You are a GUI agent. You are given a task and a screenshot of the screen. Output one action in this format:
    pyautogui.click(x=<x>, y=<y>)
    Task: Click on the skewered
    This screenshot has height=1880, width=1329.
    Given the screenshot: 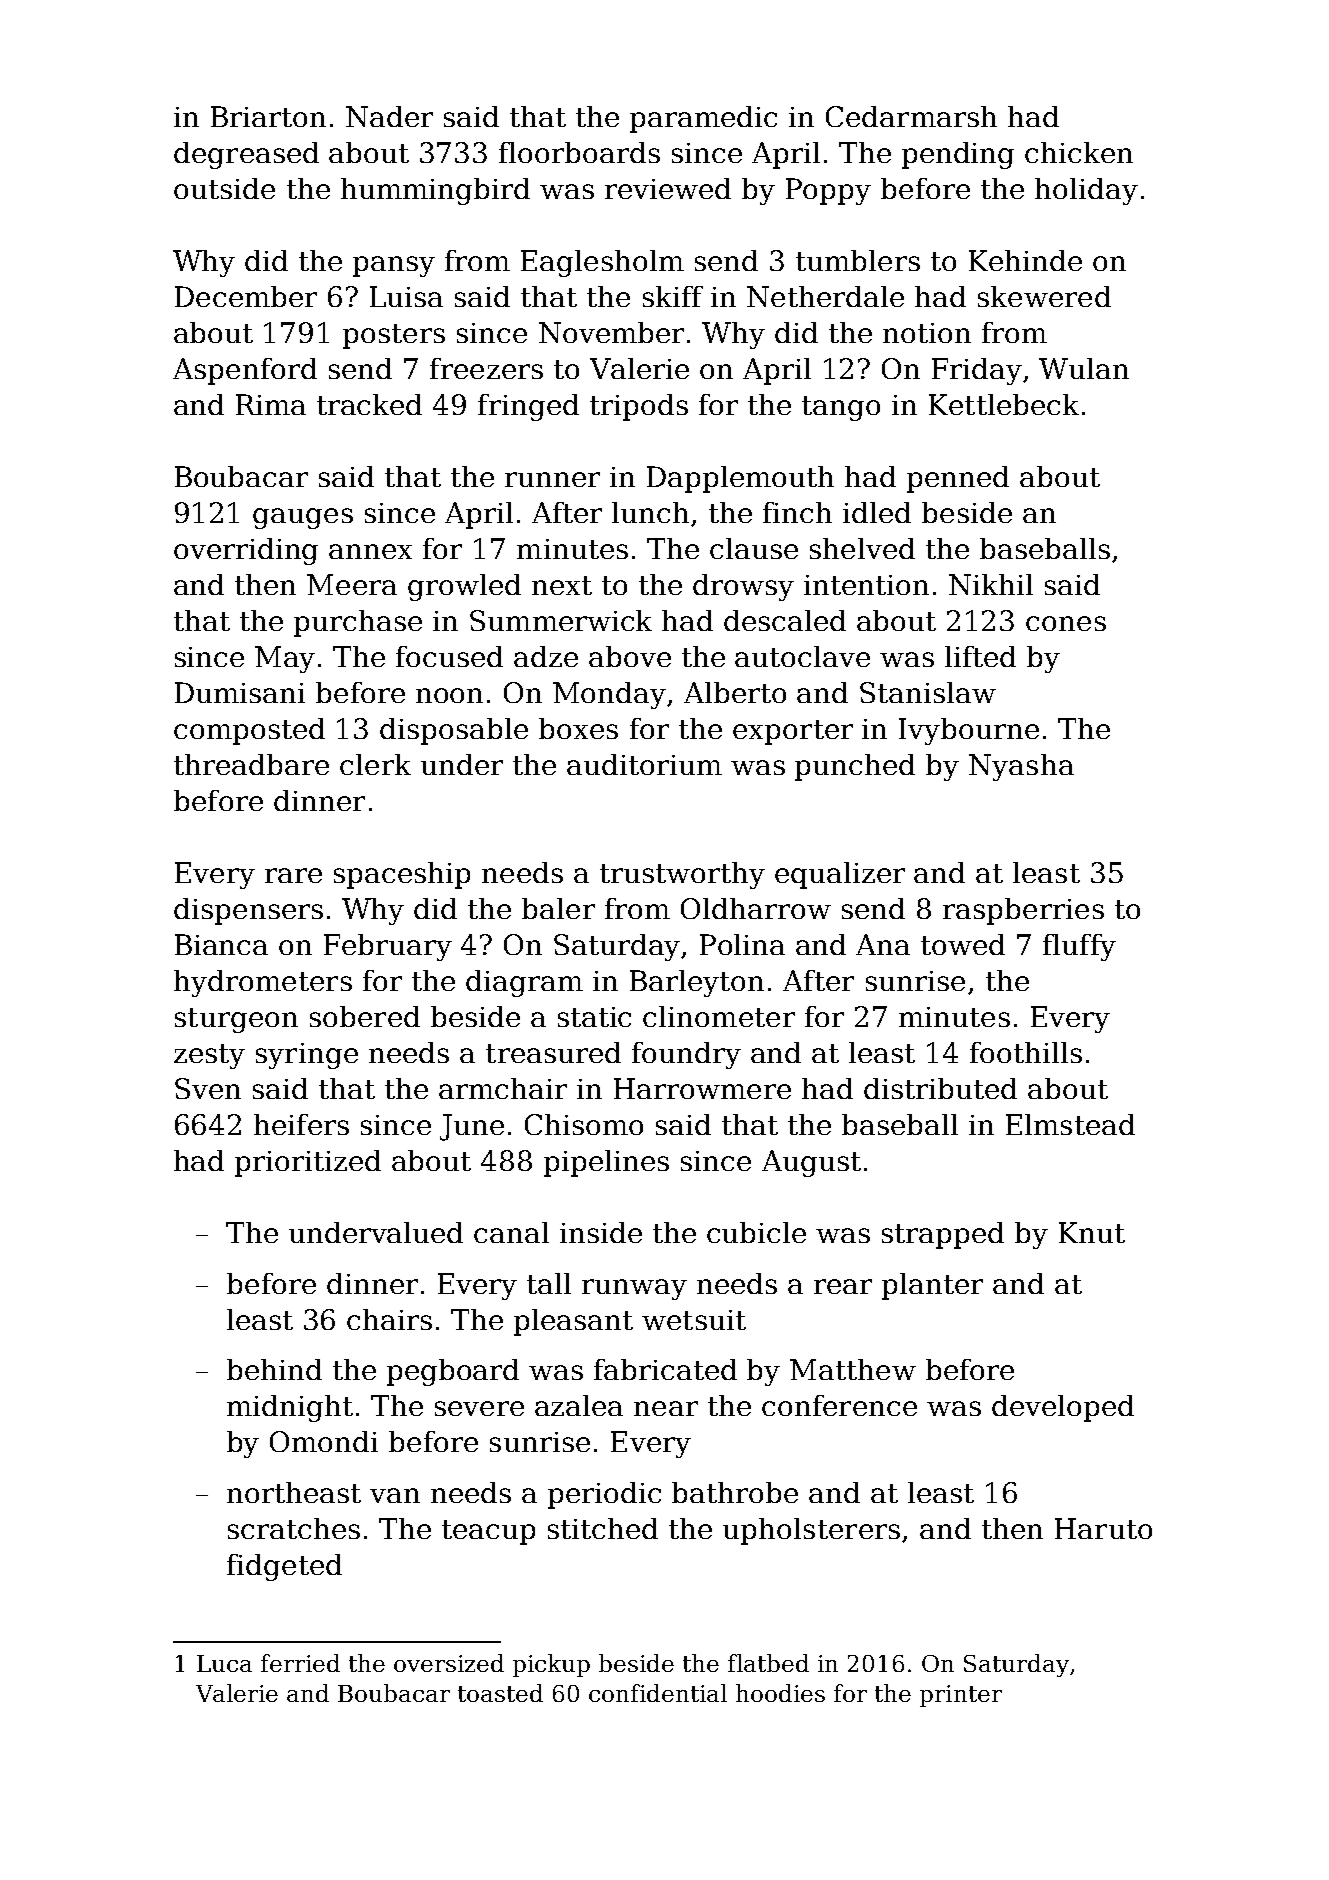 What is the action you would take?
    pyautogui.click(x=1044, y=296)
